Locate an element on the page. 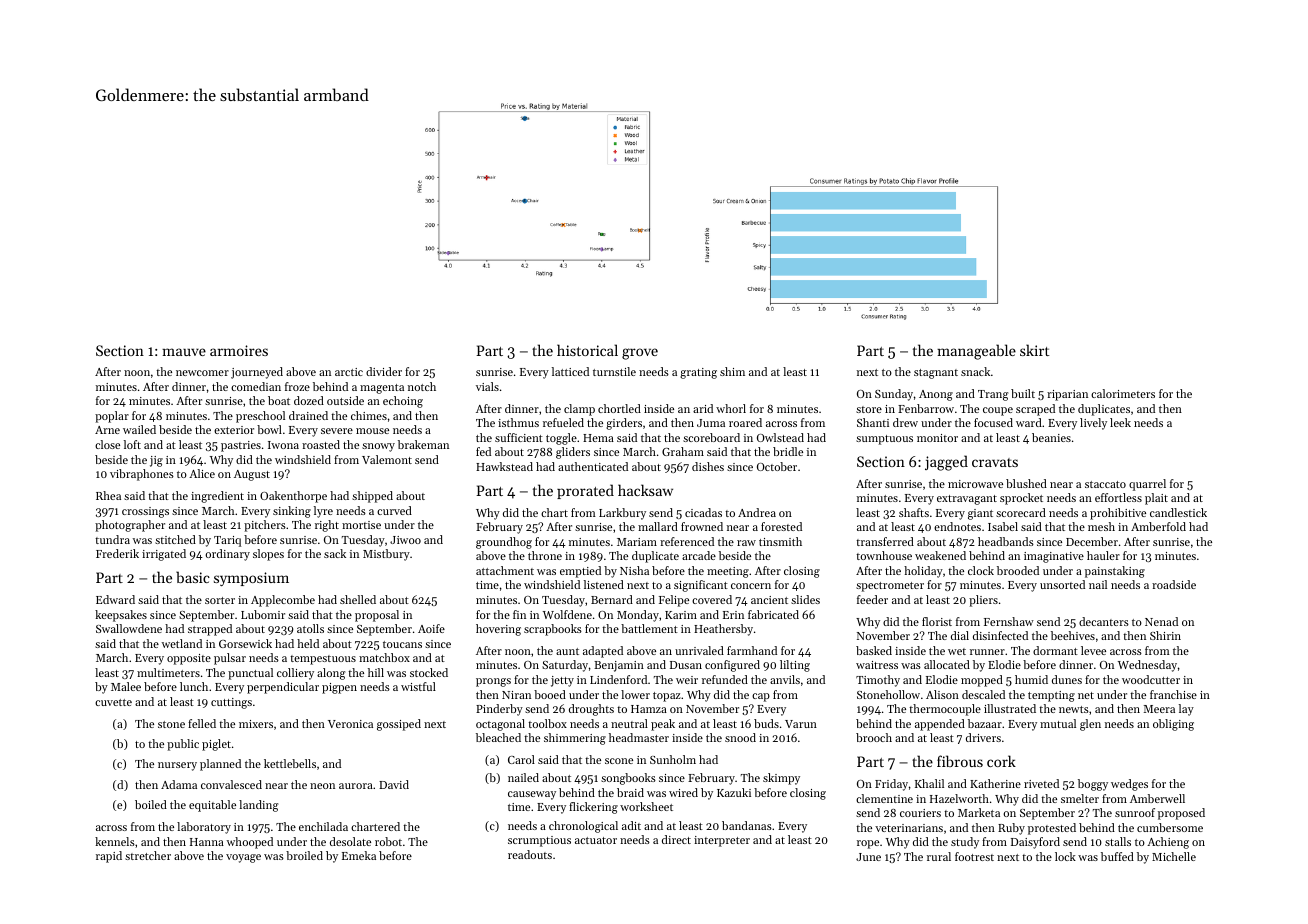  newcomer is located at coordinates (202, 373).
